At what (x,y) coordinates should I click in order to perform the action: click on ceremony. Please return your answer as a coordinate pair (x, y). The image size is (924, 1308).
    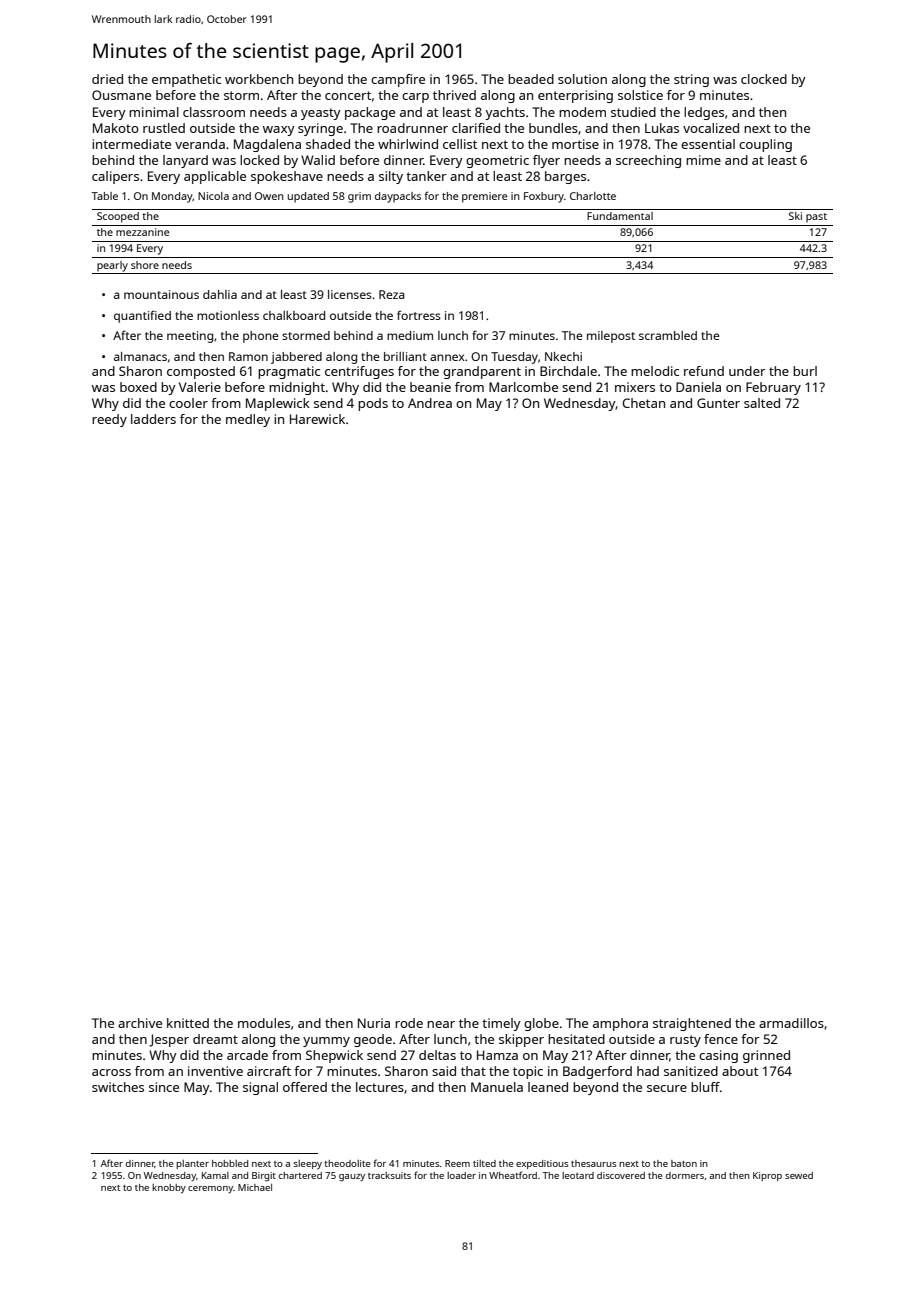
    Looking at the image, I should click on (210, 1189).
